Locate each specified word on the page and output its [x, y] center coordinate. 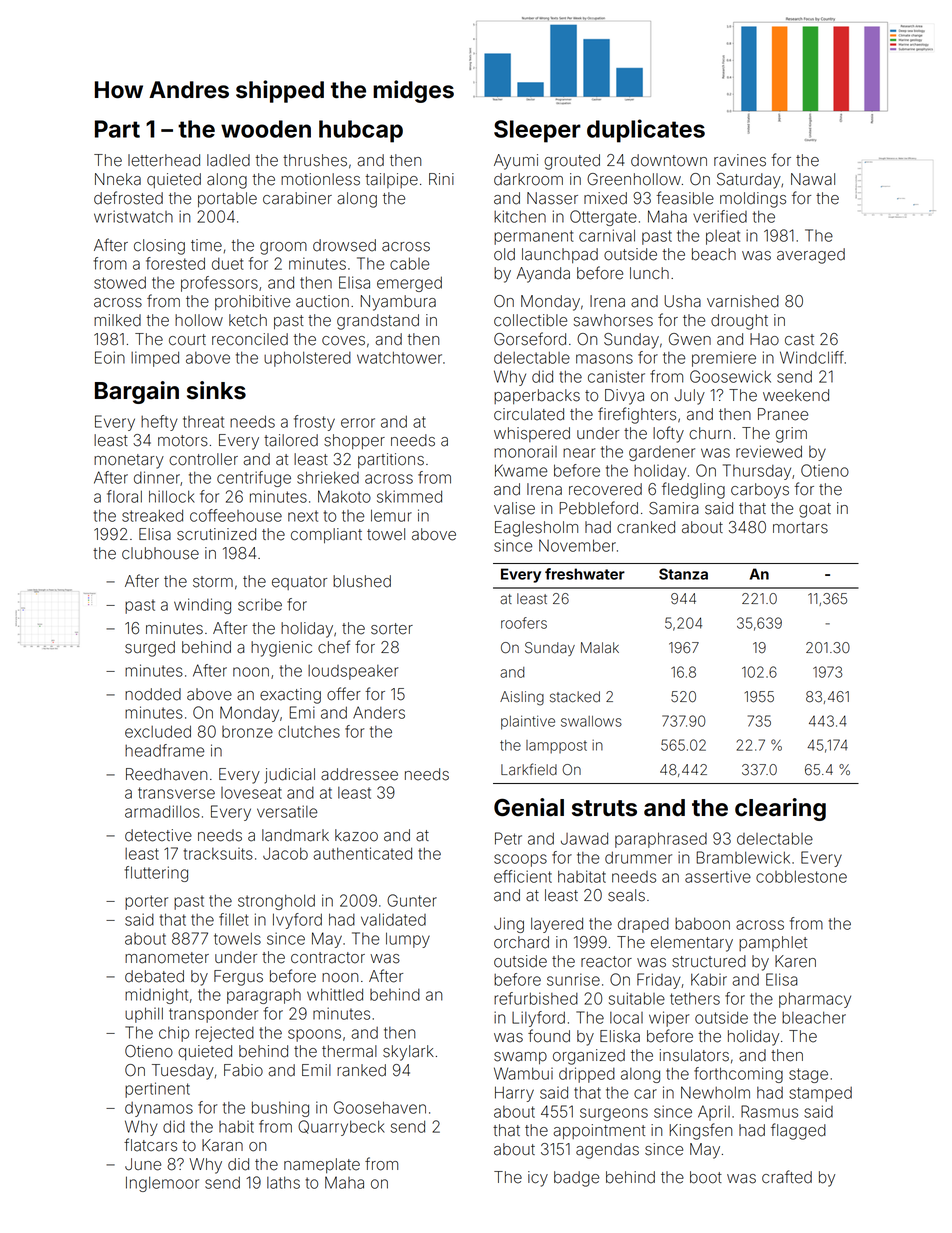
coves [343, 341]
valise [514, 508]
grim [791, 435]
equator [299, 583]
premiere [724, 359]
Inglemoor [162, 1184]
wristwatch [133, 216]
